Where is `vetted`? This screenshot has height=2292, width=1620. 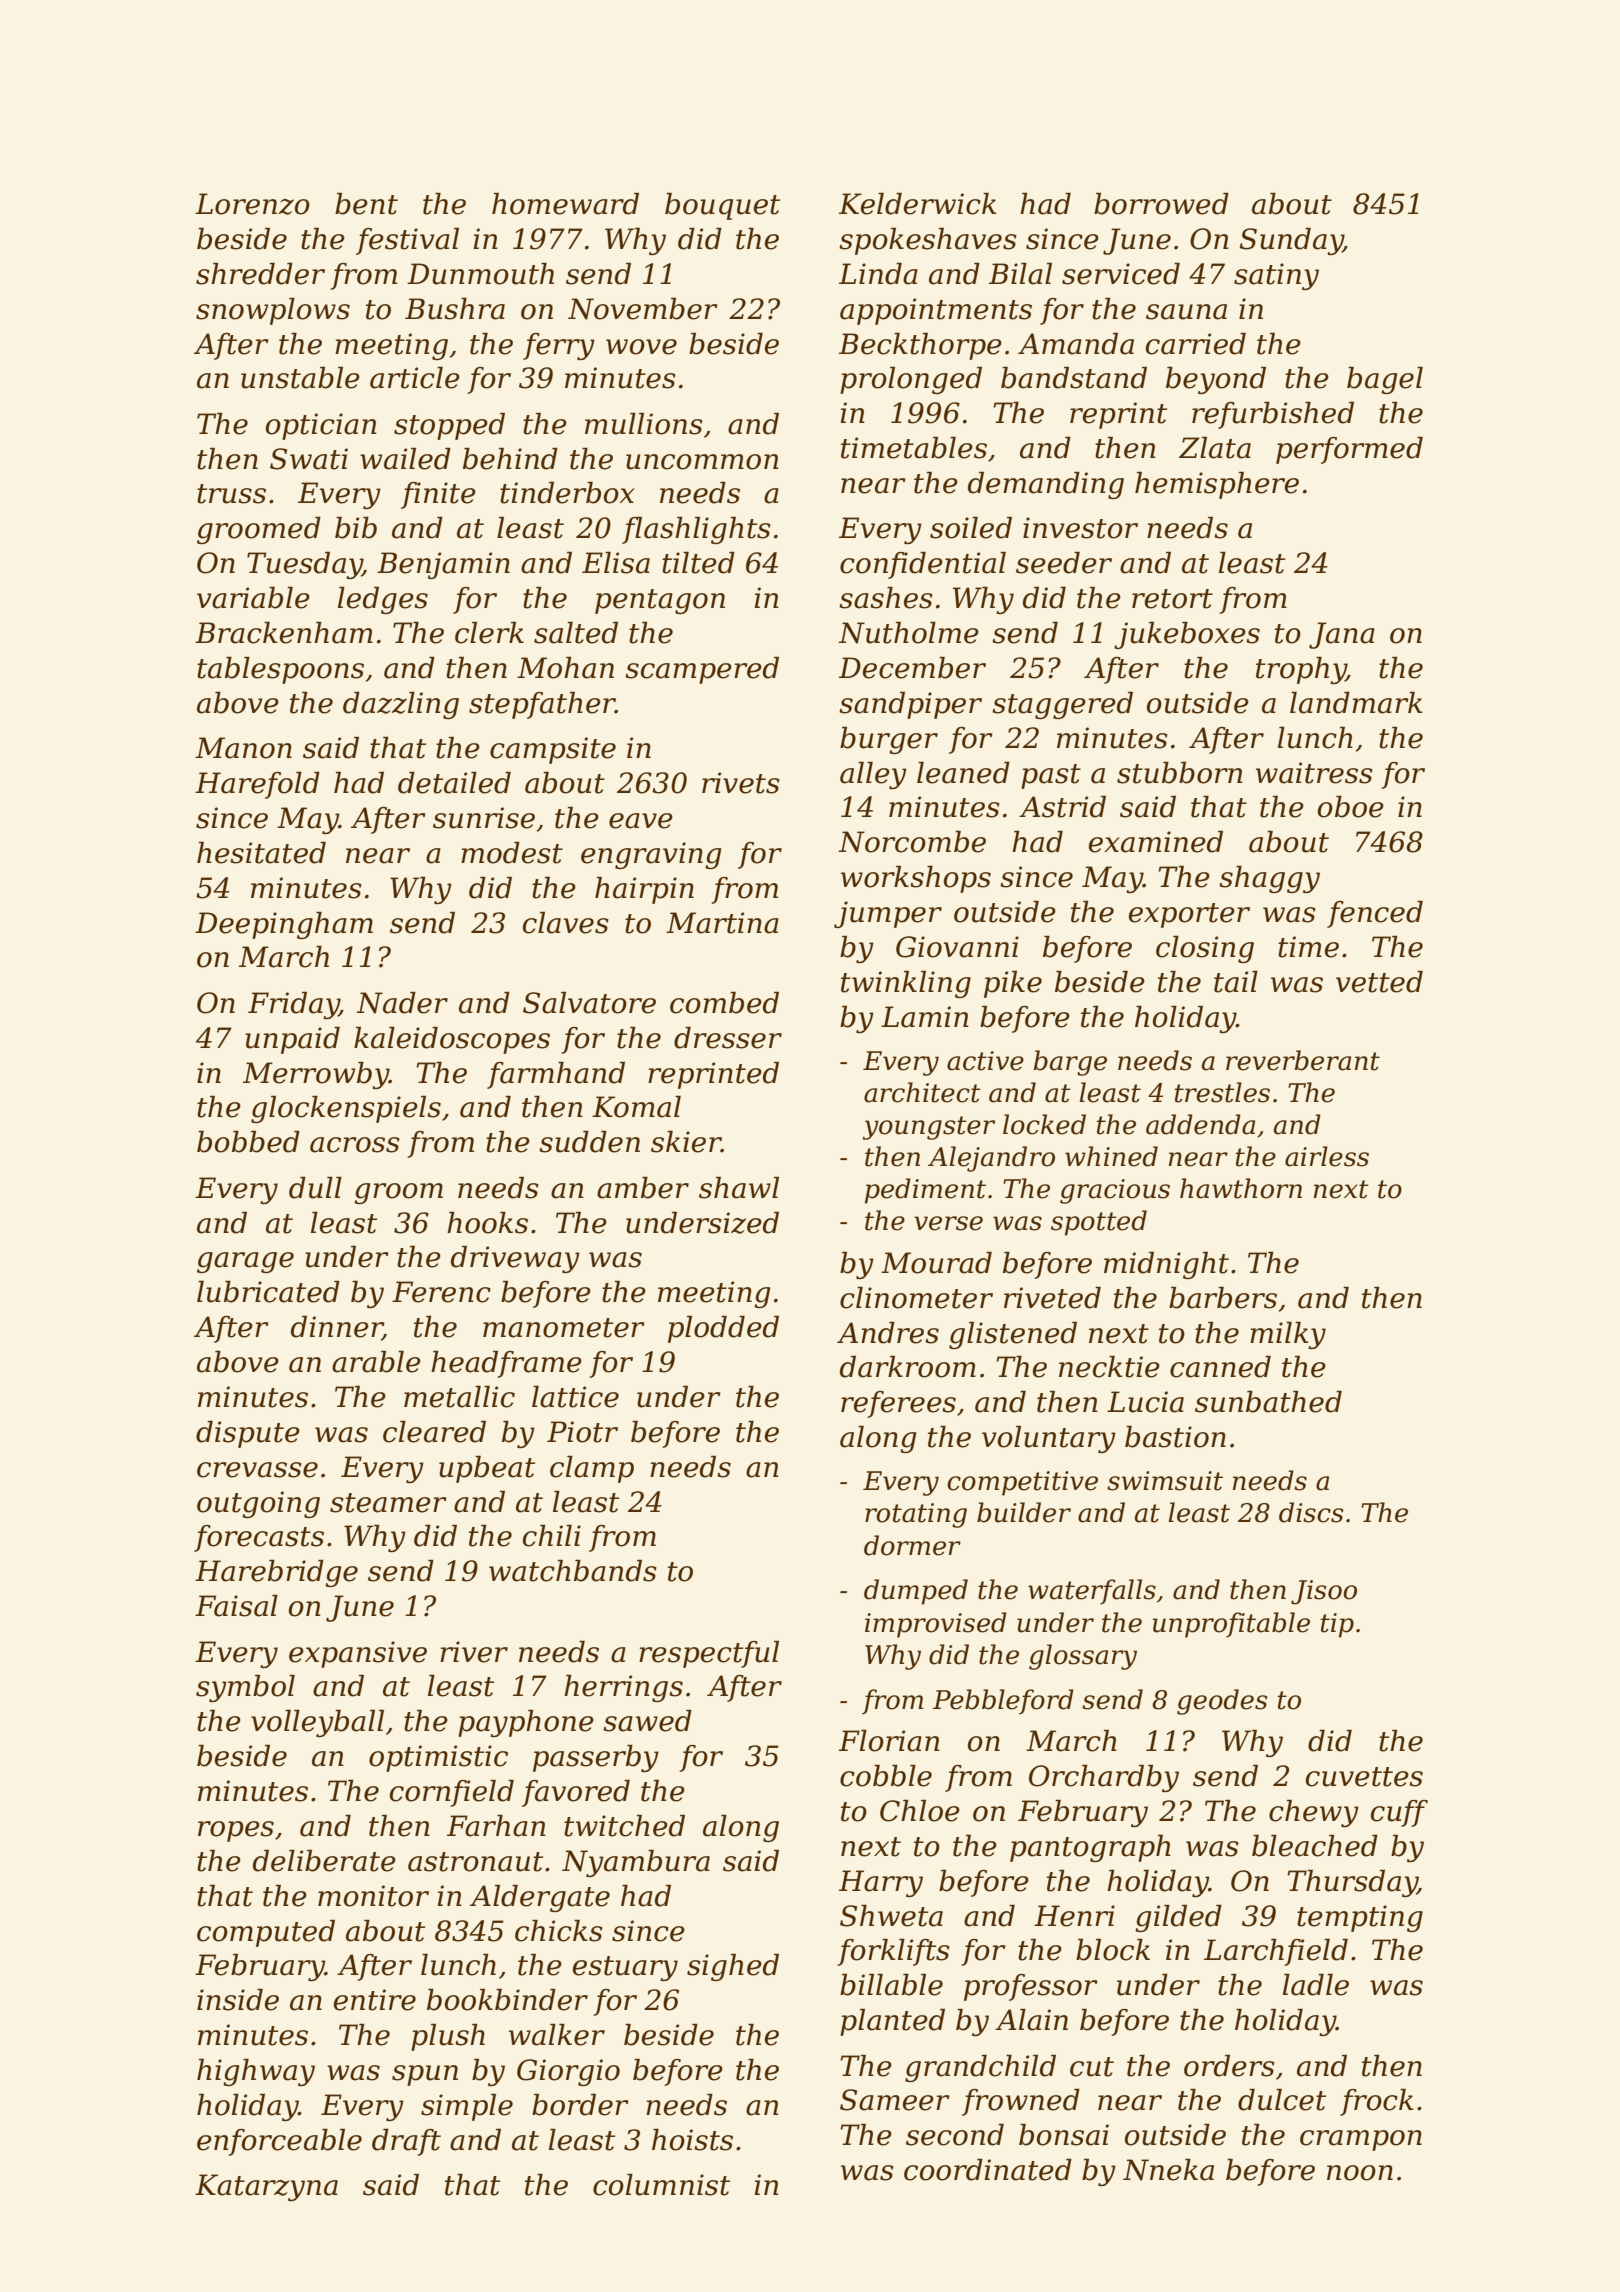 vetted is located at coordinates (1379, 982).
